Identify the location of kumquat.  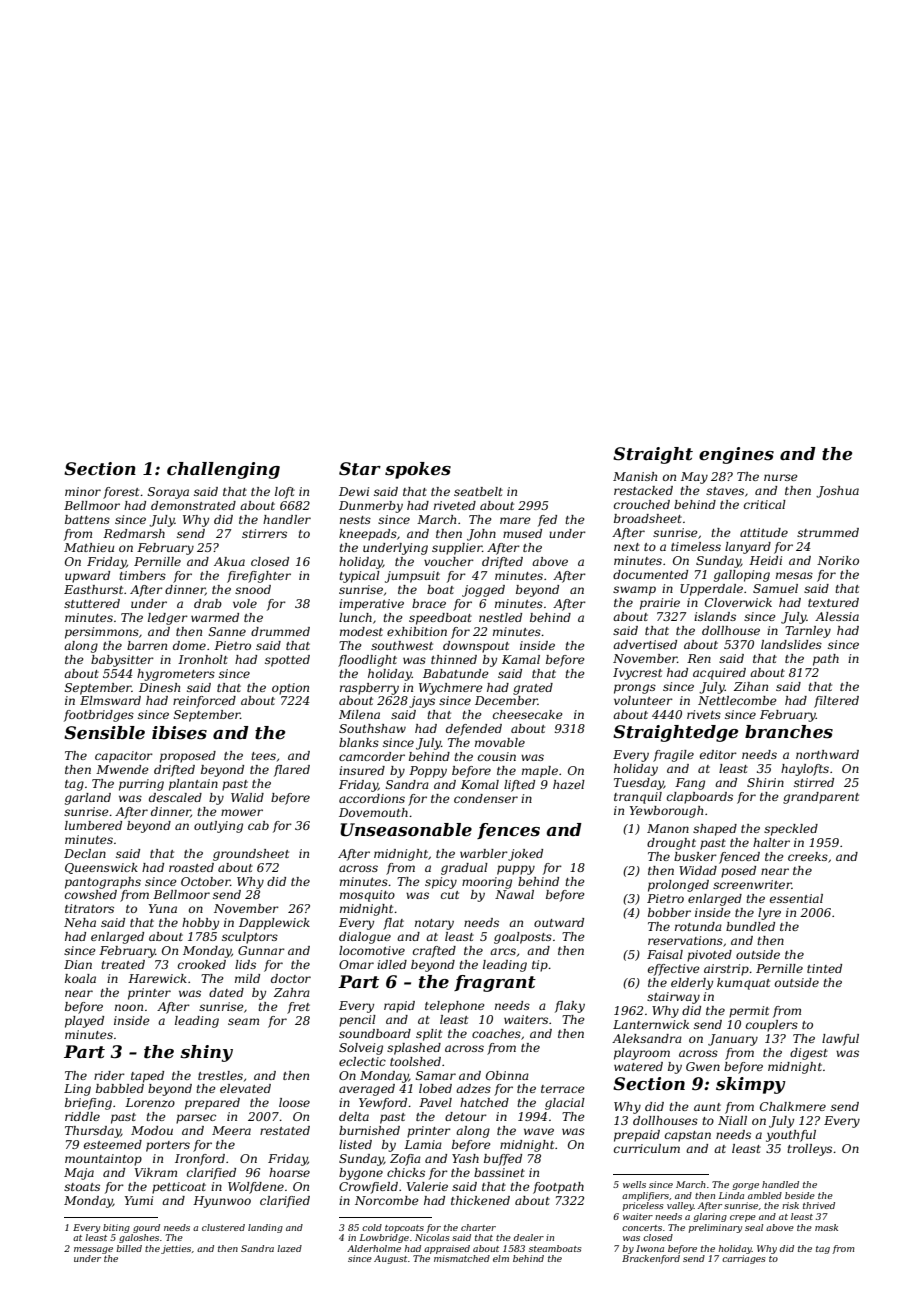
(743, 984).
